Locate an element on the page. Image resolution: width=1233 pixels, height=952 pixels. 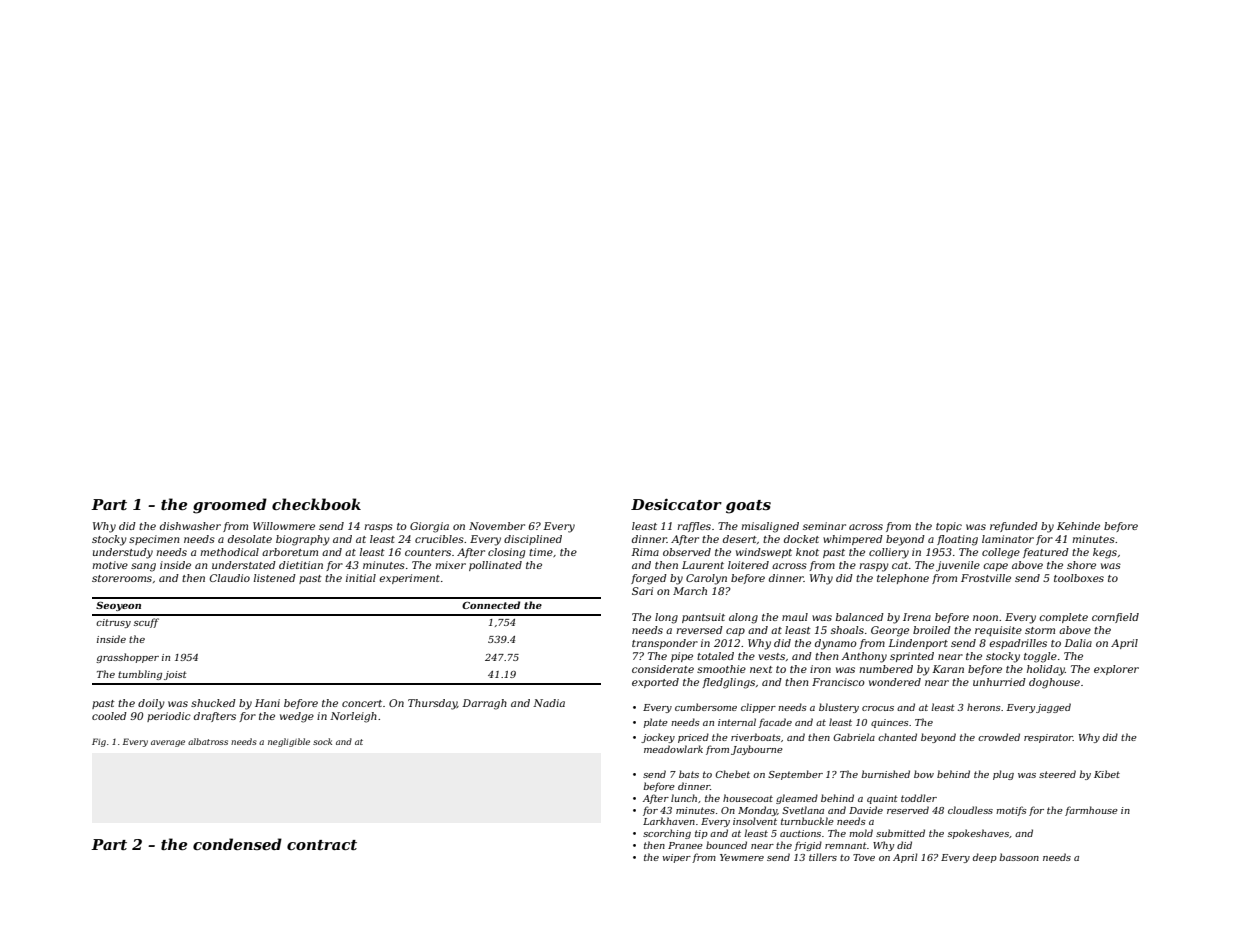
checkbook is located at coordinates (316, 504).
